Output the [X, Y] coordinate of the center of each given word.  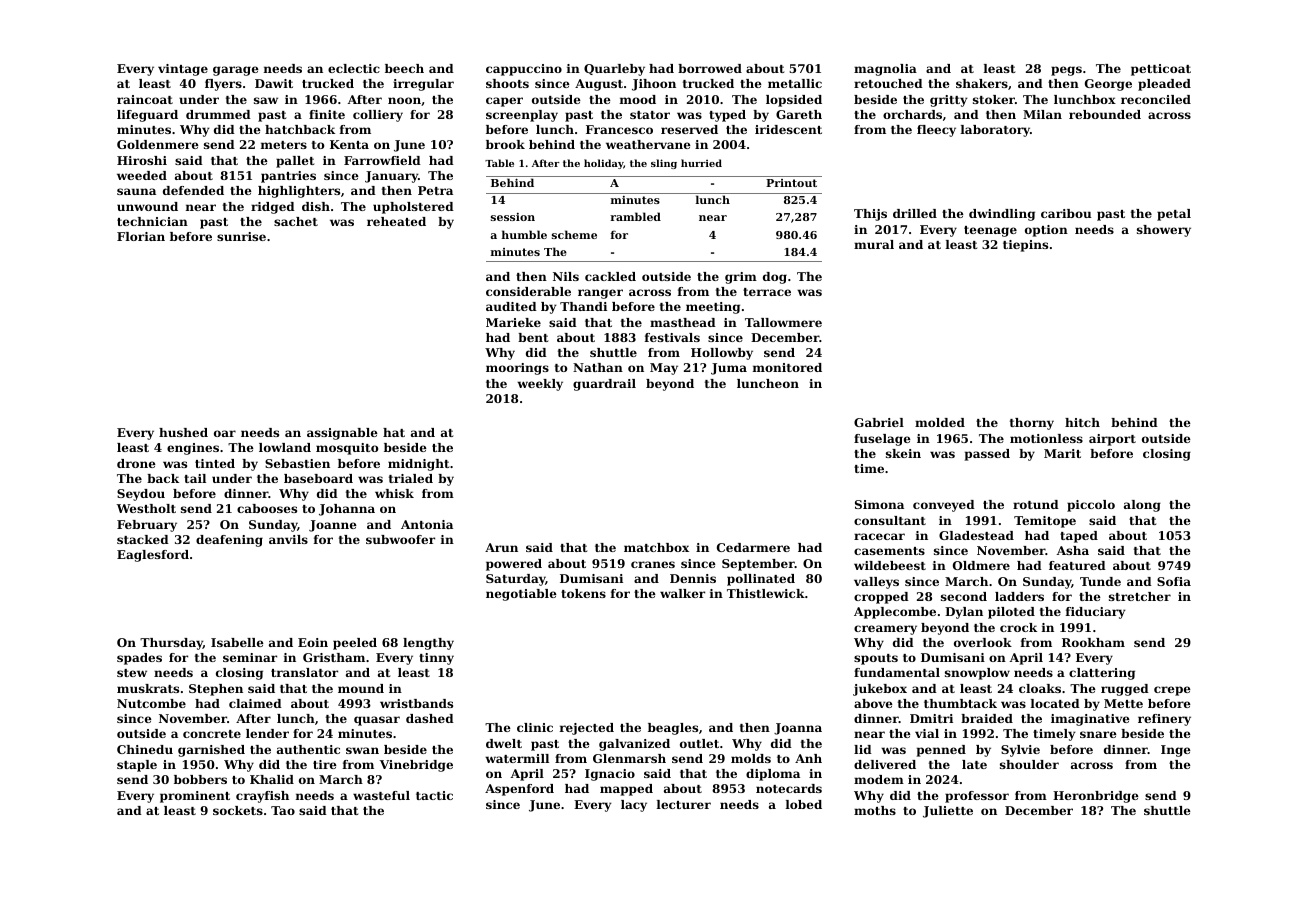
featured [1077, 565]
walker [682, 593]
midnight [418, 465]
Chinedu [145, 749]
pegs [1066, 71]
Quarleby [614, 70]
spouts [876, 659]
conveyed [944, 506]
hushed [183, 432]
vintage [183, 70]
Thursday [171, 644]
